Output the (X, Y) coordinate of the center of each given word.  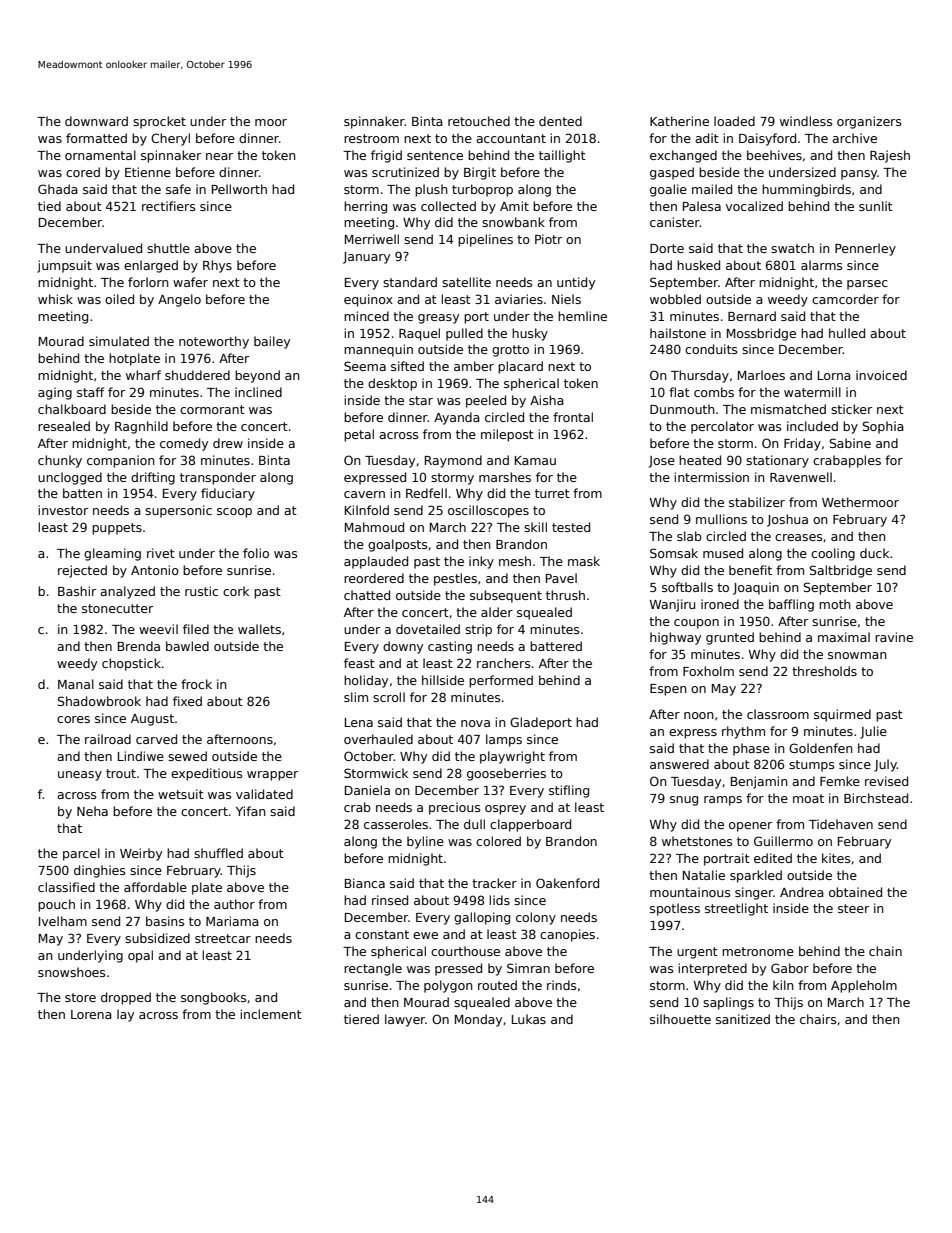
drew (228, 443)
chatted (367, 595)
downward (96, 121)
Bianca (365, 883)
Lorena (91, 1014)
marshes (505, 477)
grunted (730, 638)
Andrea (802, 892)
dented (560, 121)
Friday (802, 444)
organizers (869, 122)
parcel (81, 854)
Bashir (77, 591)
